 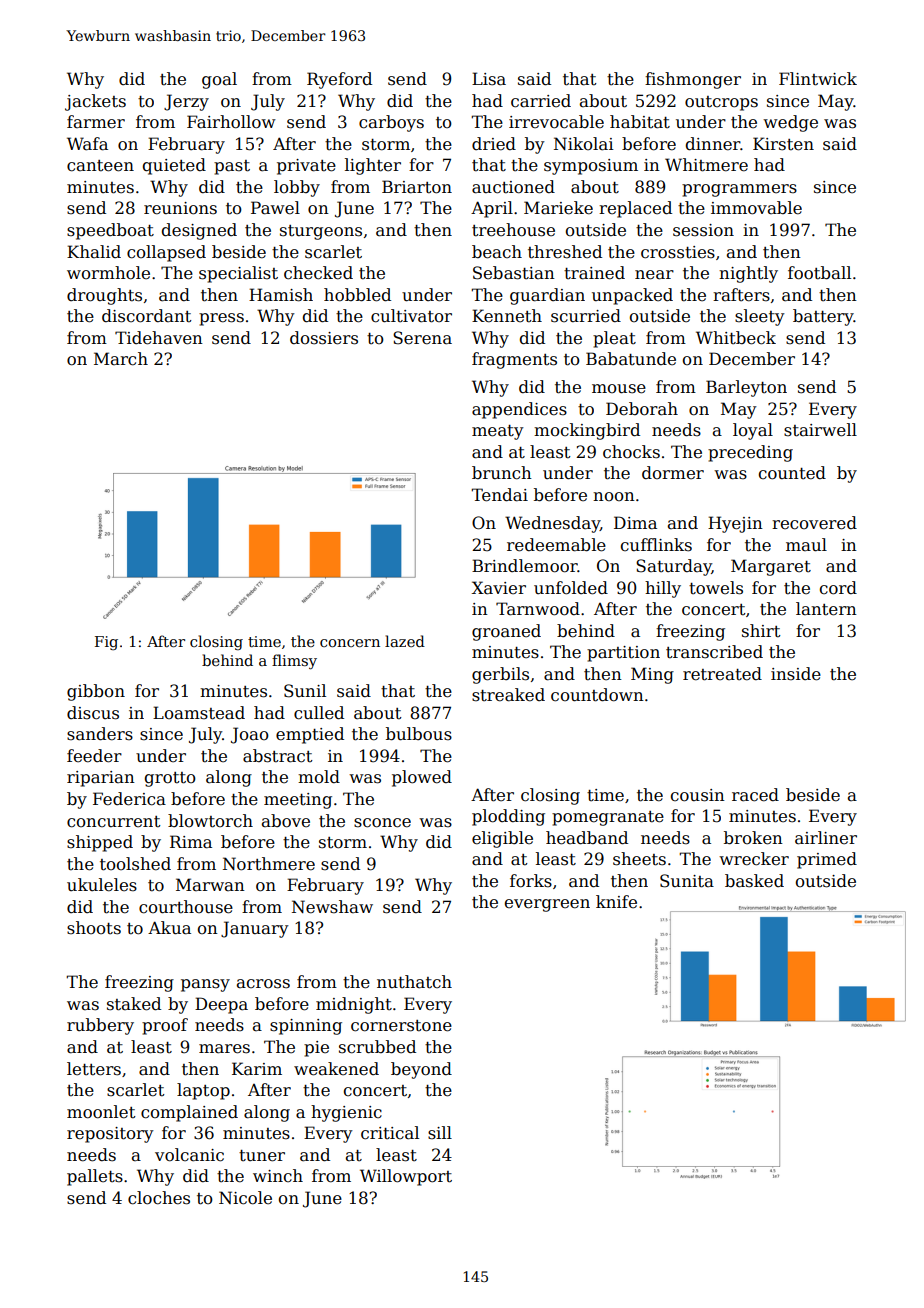 What do you see at coordinates (221, 319) in the image?
I see `press` at bounding box center [221, 319].
